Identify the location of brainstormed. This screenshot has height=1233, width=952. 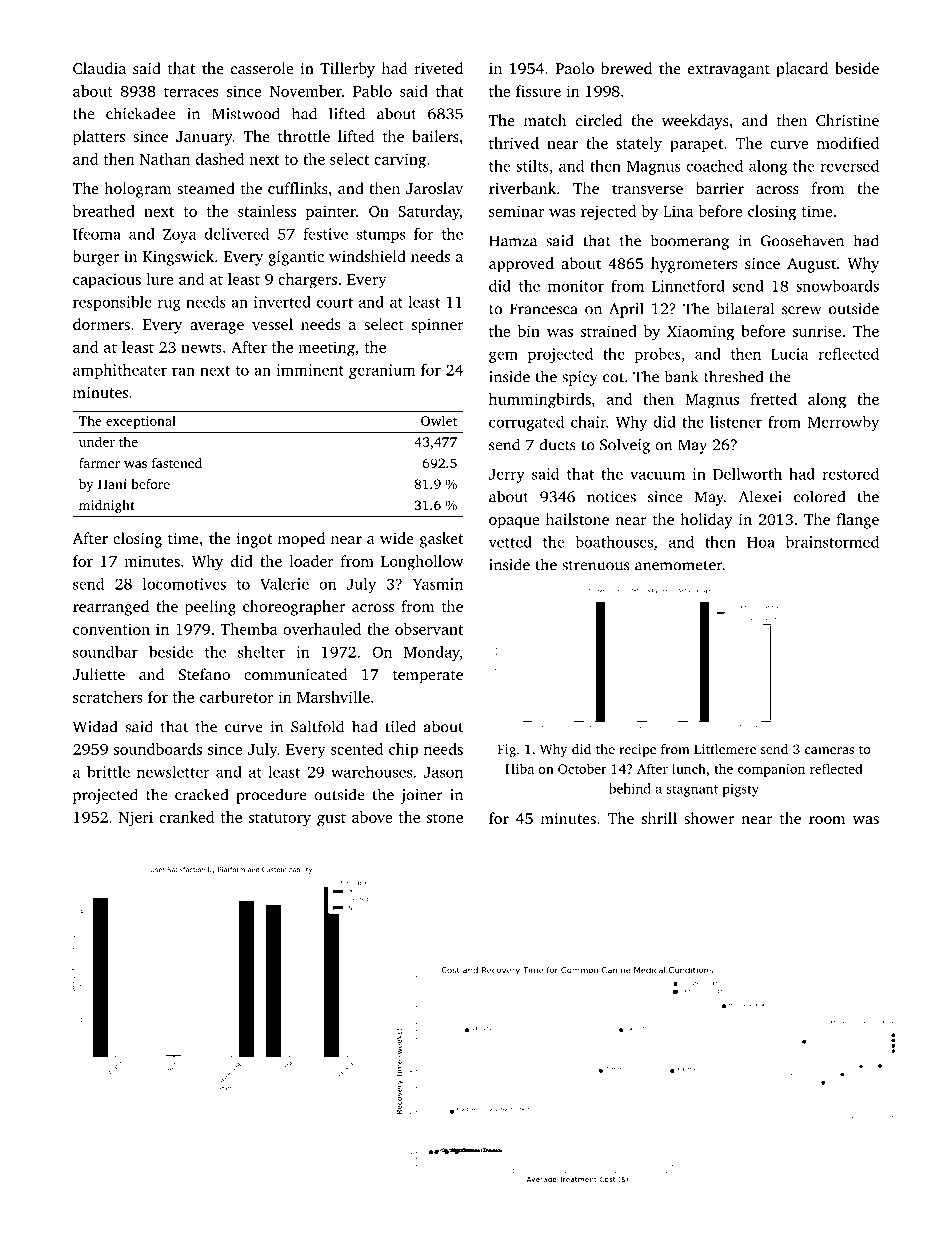
(832, 542).
